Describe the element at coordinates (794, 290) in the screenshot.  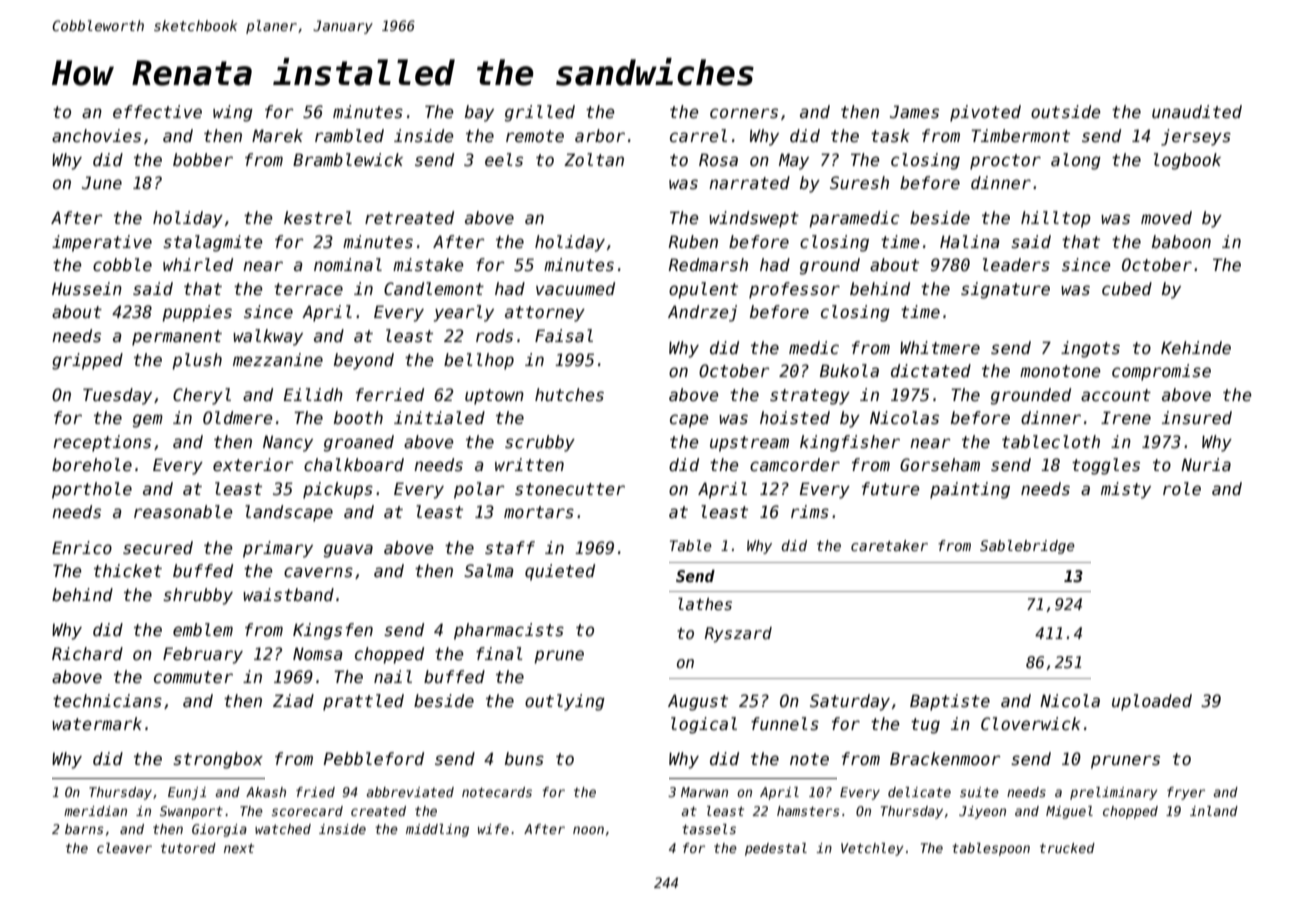
I see `professor` at that location.
